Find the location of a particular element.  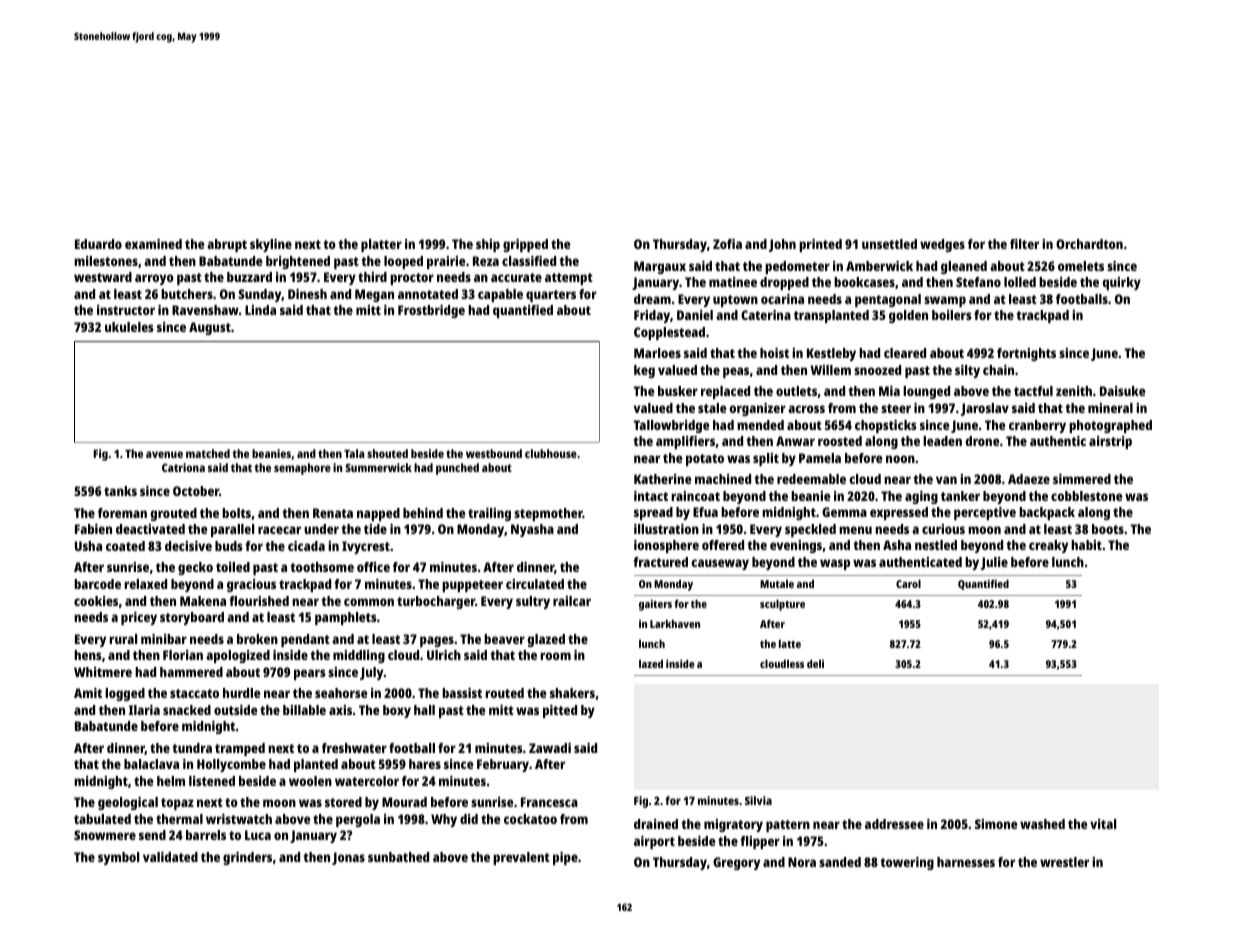

deli is located at coordinates (815, 664).
